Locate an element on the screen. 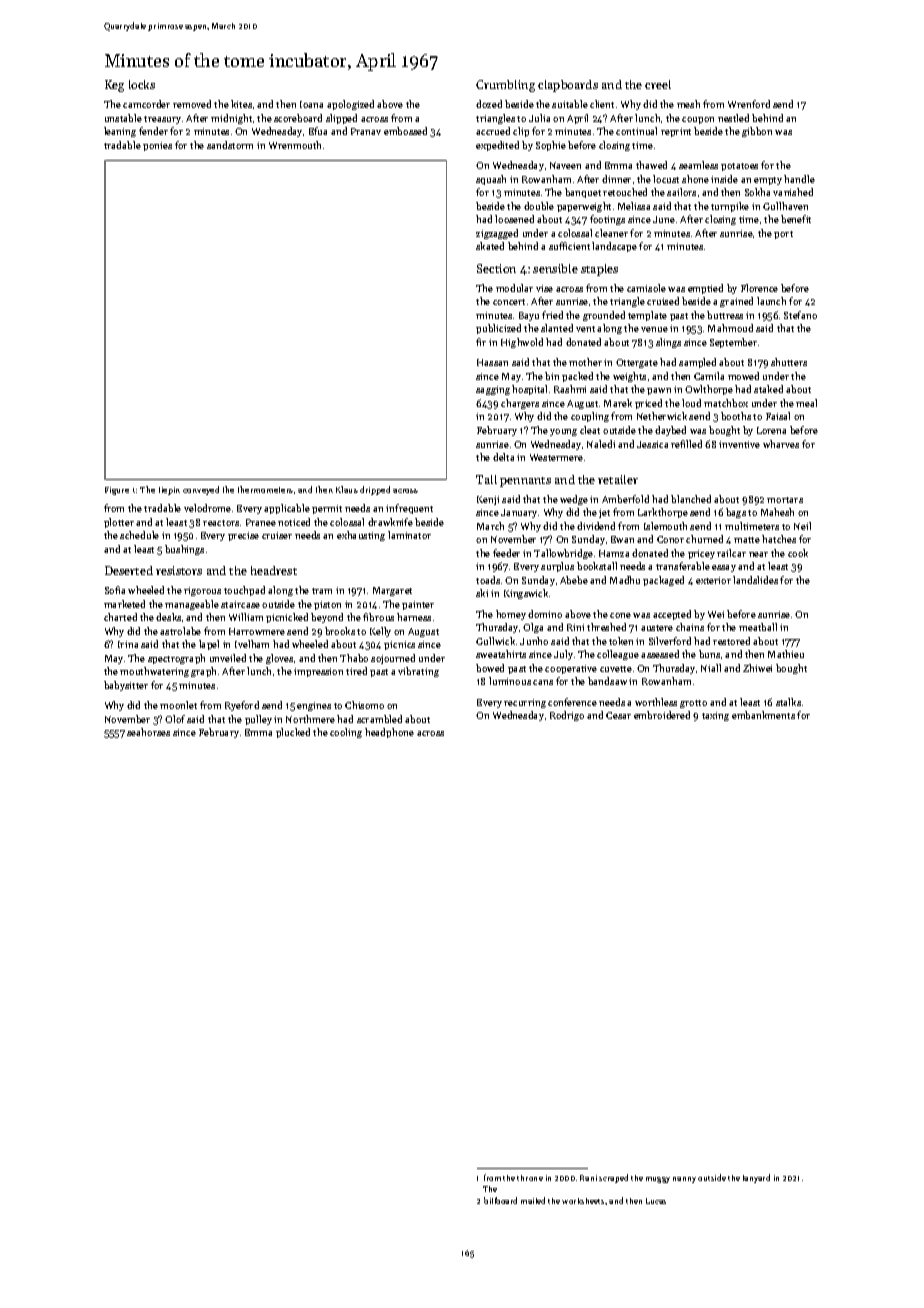 This screenshot has height=1308, width=924. embroidered is located at coordinates (662, 715).
